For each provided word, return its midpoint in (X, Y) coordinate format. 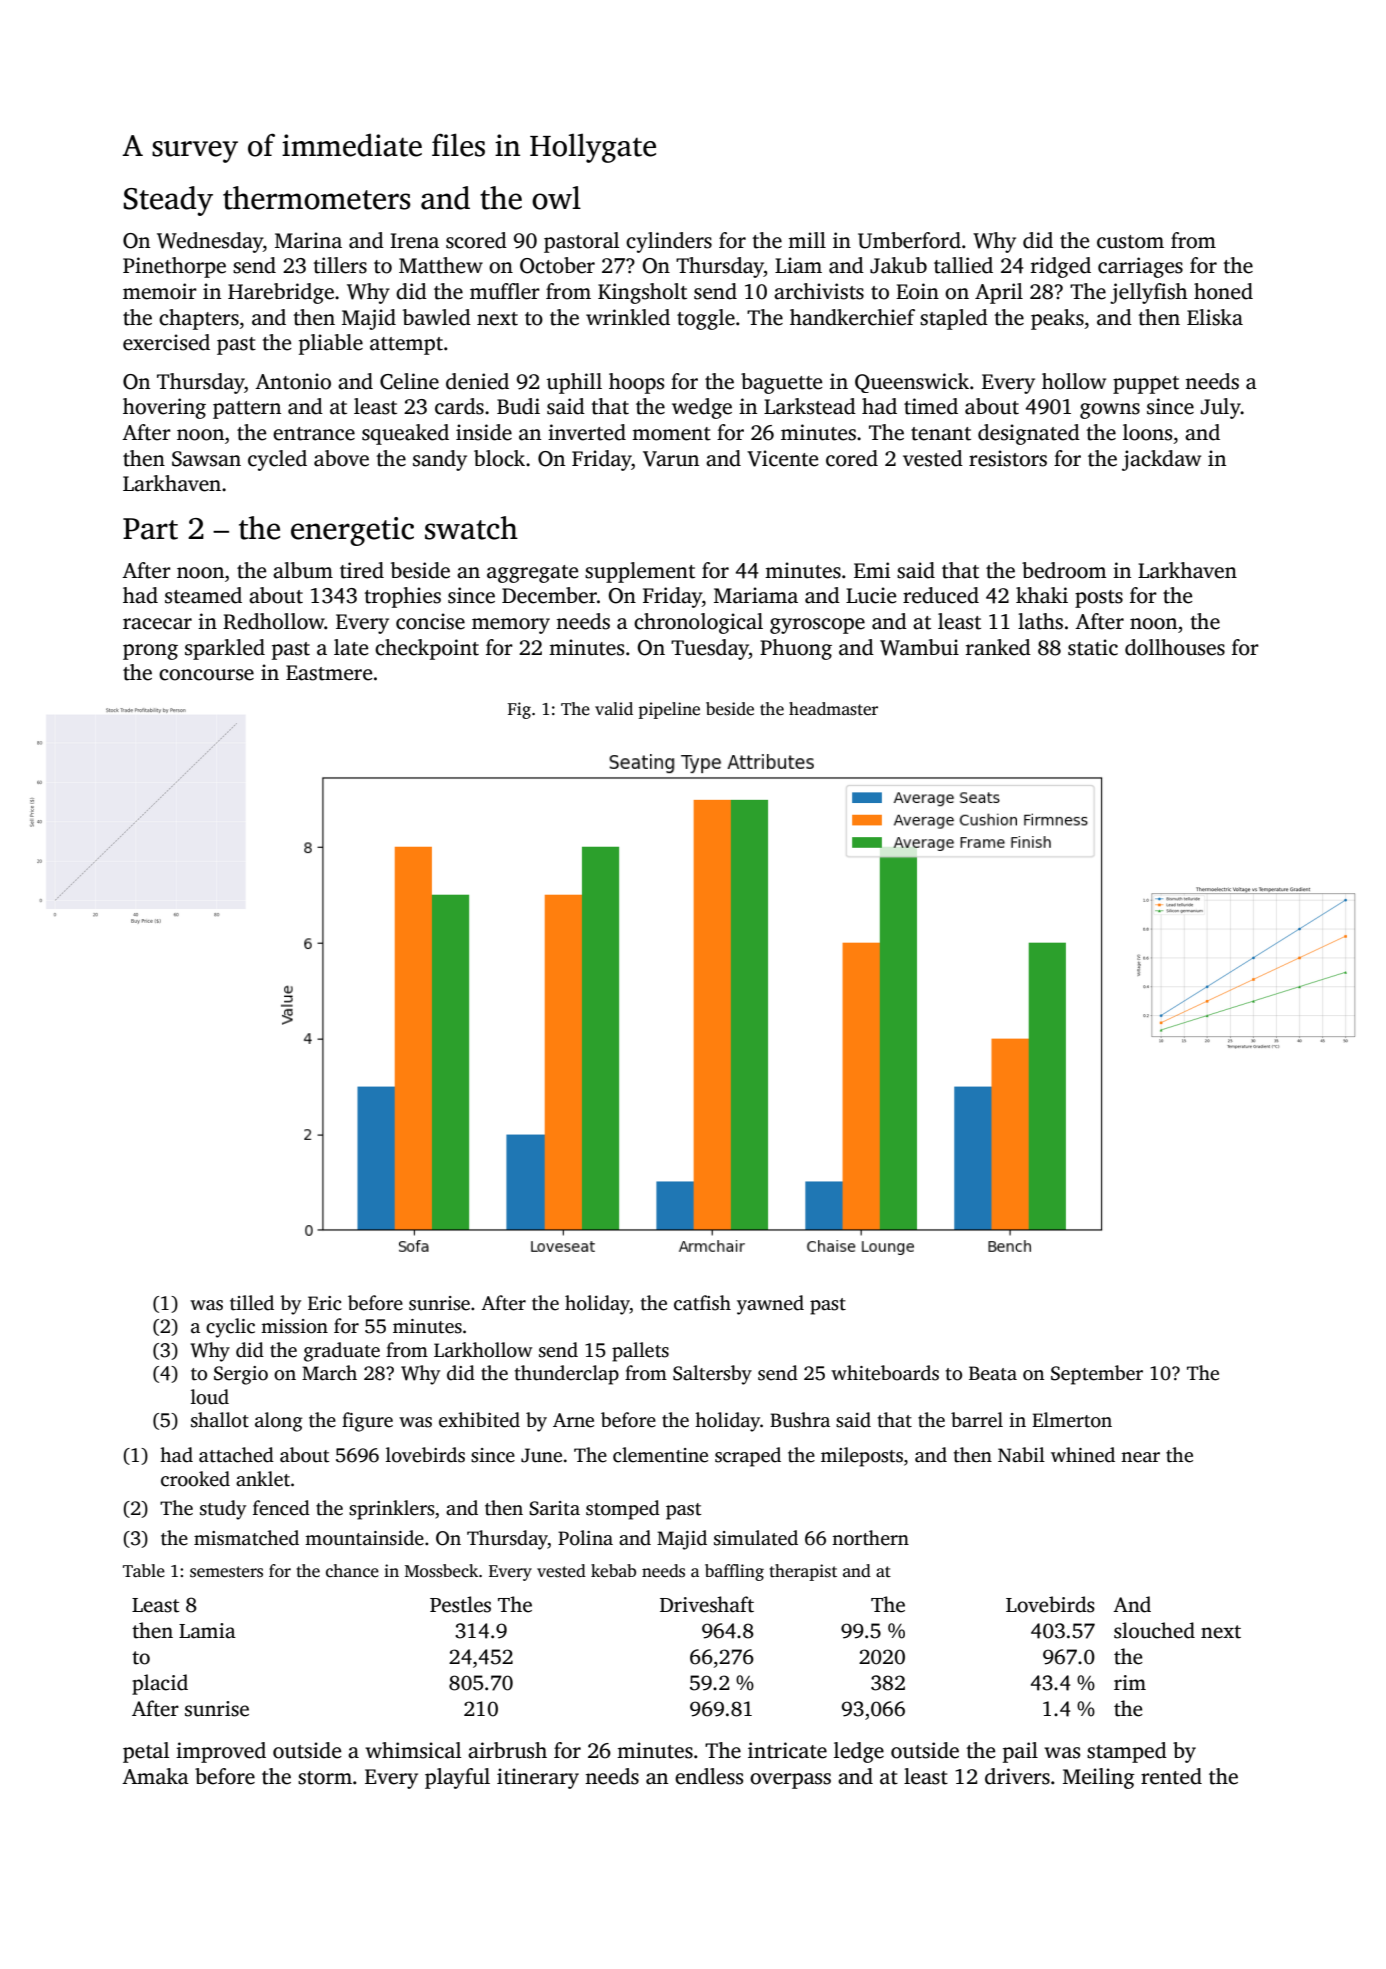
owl (556, 198)
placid (160, 1684)
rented (1171, 1776)
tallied (963, 265)
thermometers (317, 198)
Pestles (460, 1604)
